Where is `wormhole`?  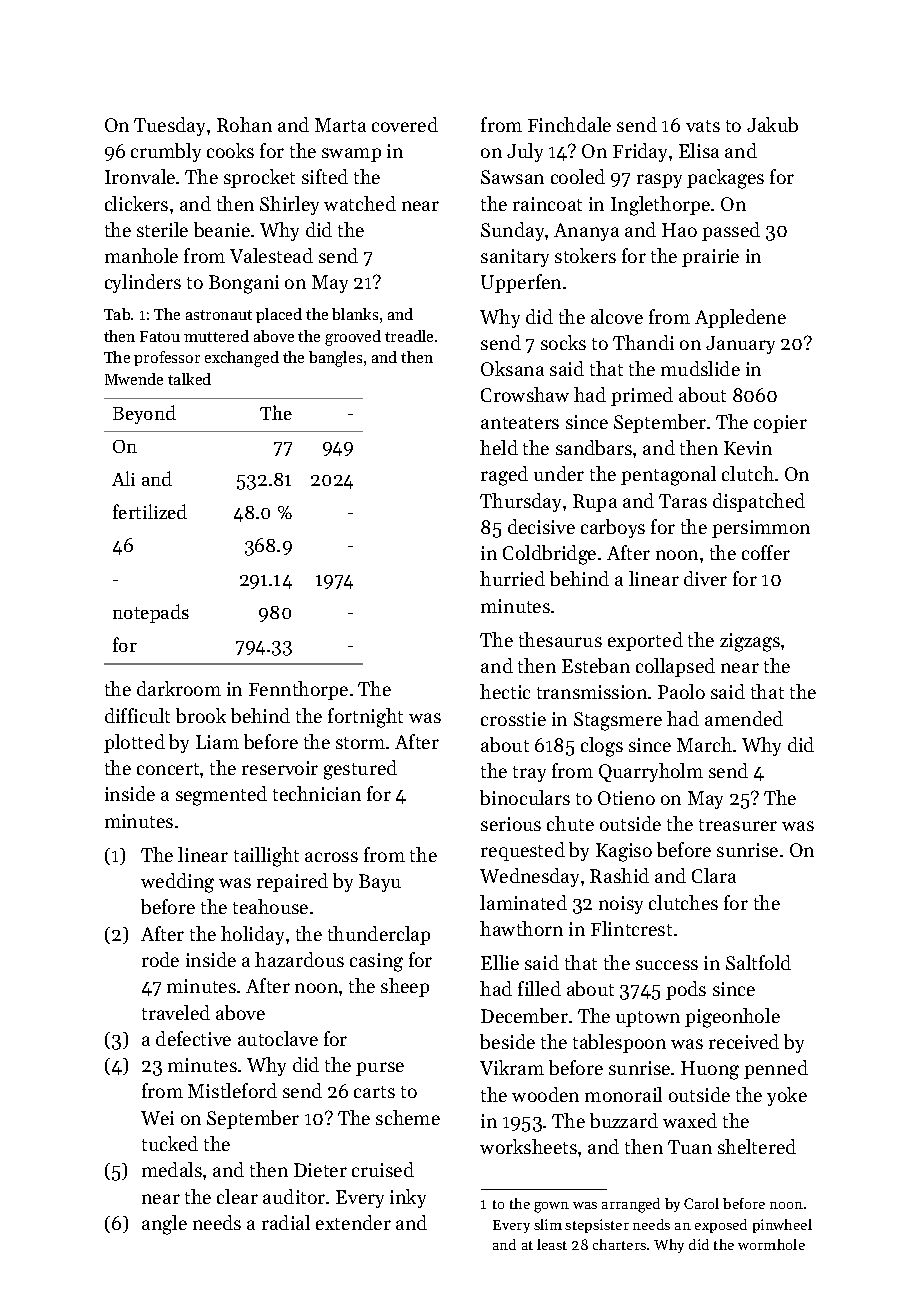
wormhole is located at coordinates (771, 1244).
